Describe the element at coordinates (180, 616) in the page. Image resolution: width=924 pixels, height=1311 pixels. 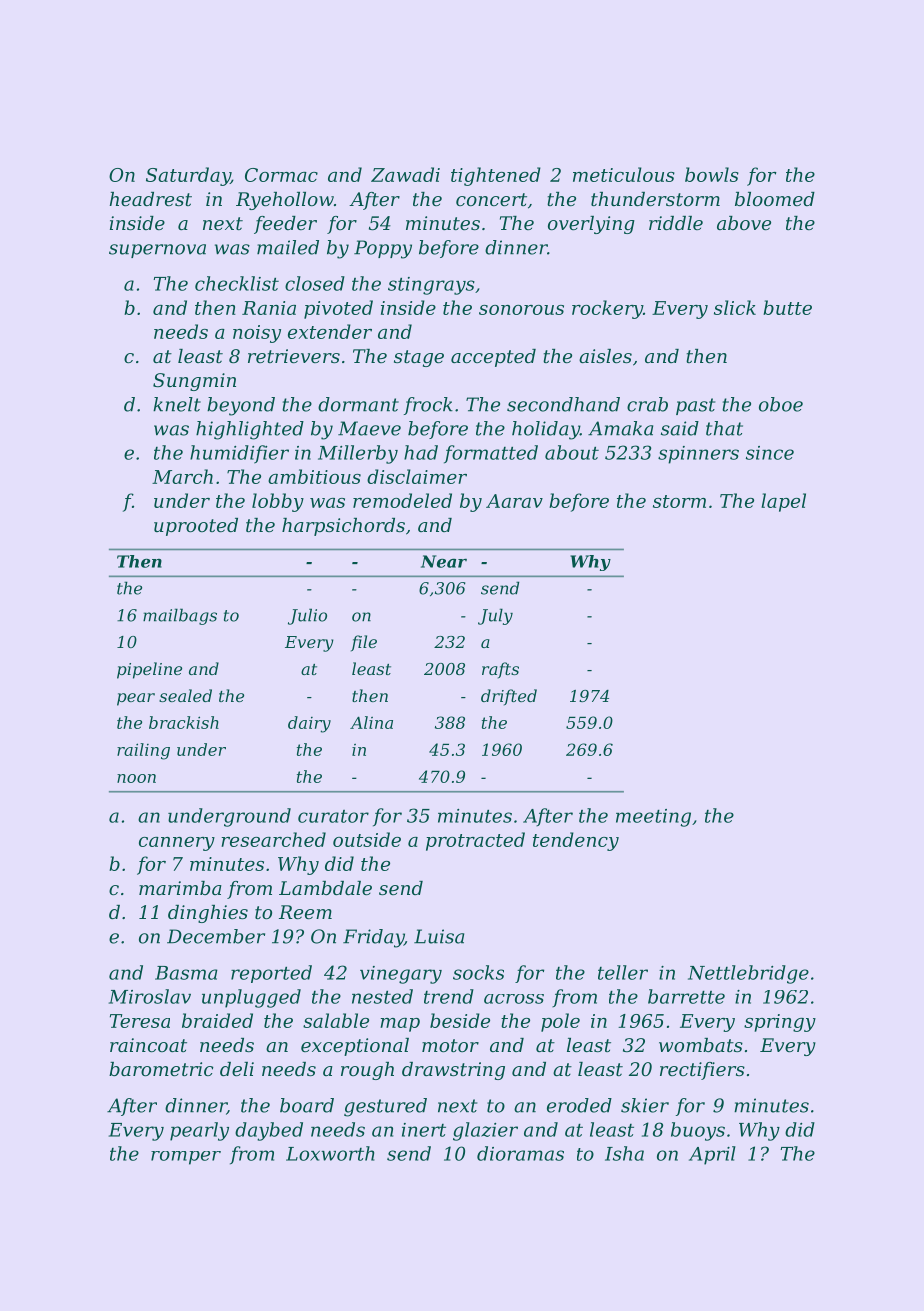
I see `mailbags` at that location.
